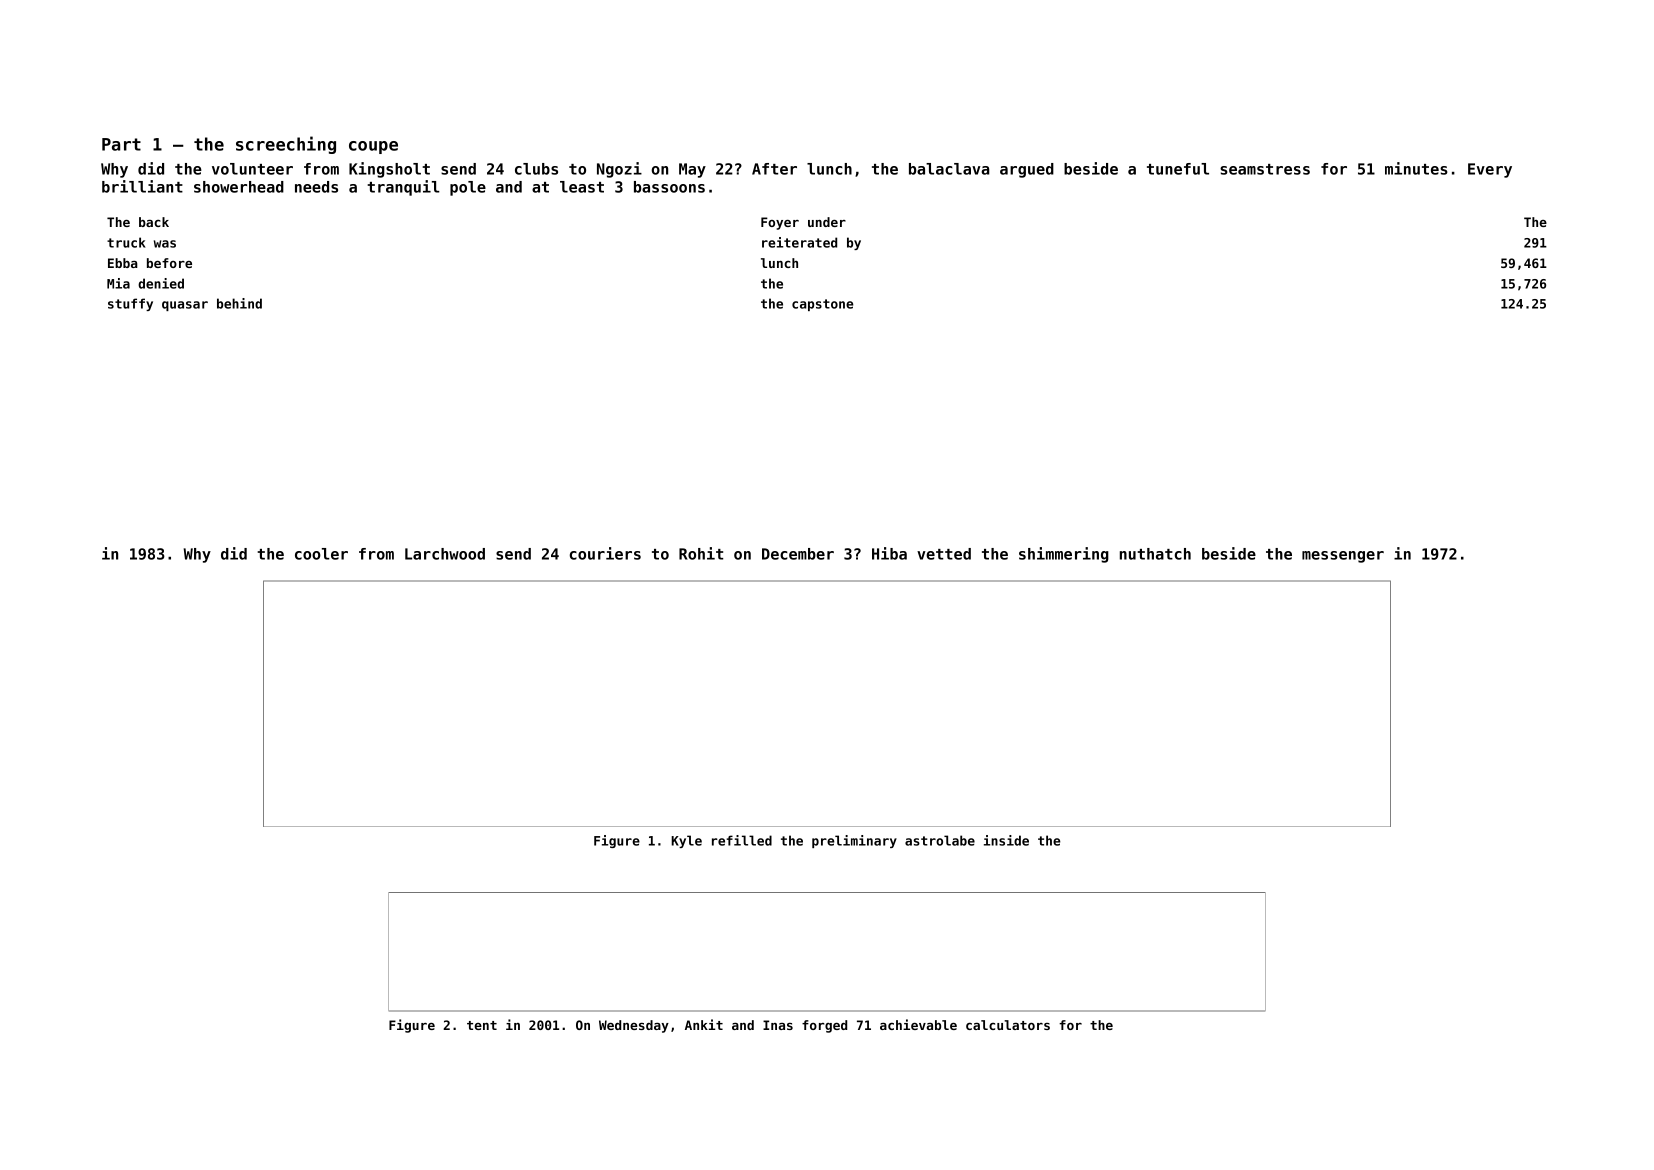 The height and width of the page is (1170, 1654). Describe the element at coordinates (482, 1025) in the page. I see `tent` at that location.
